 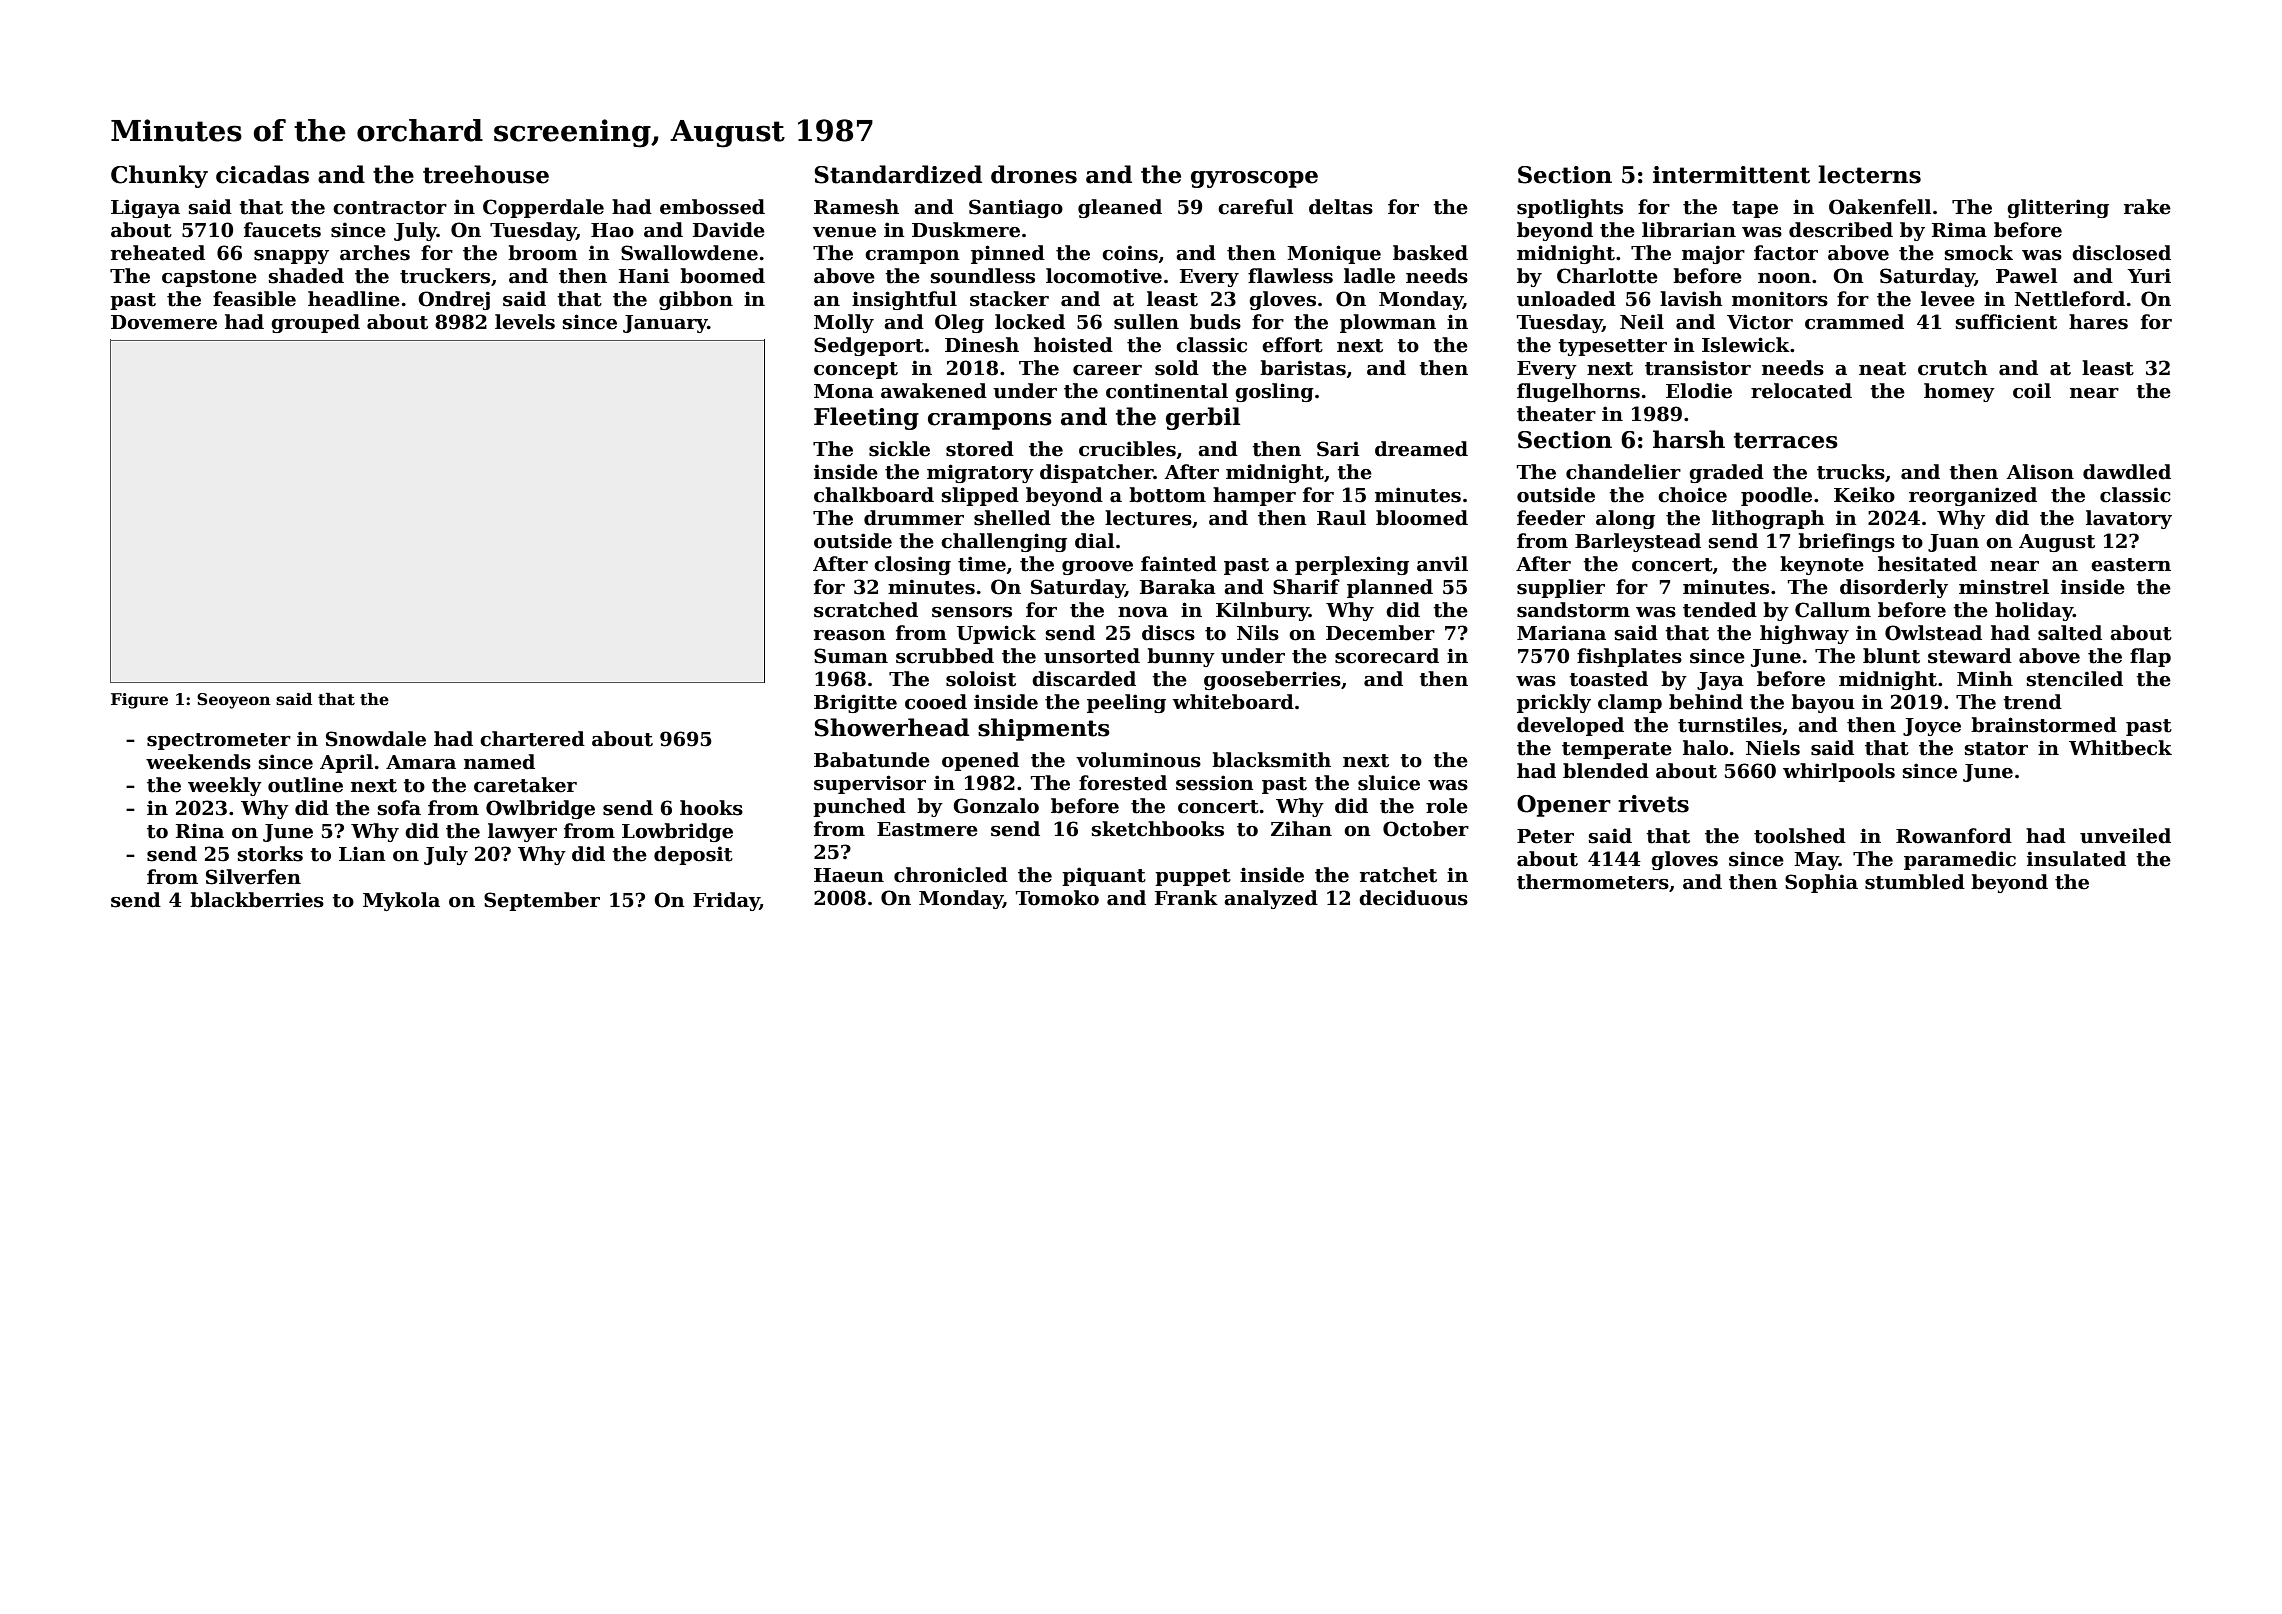 I want to click on levee, so click(x=1948, y=299).
